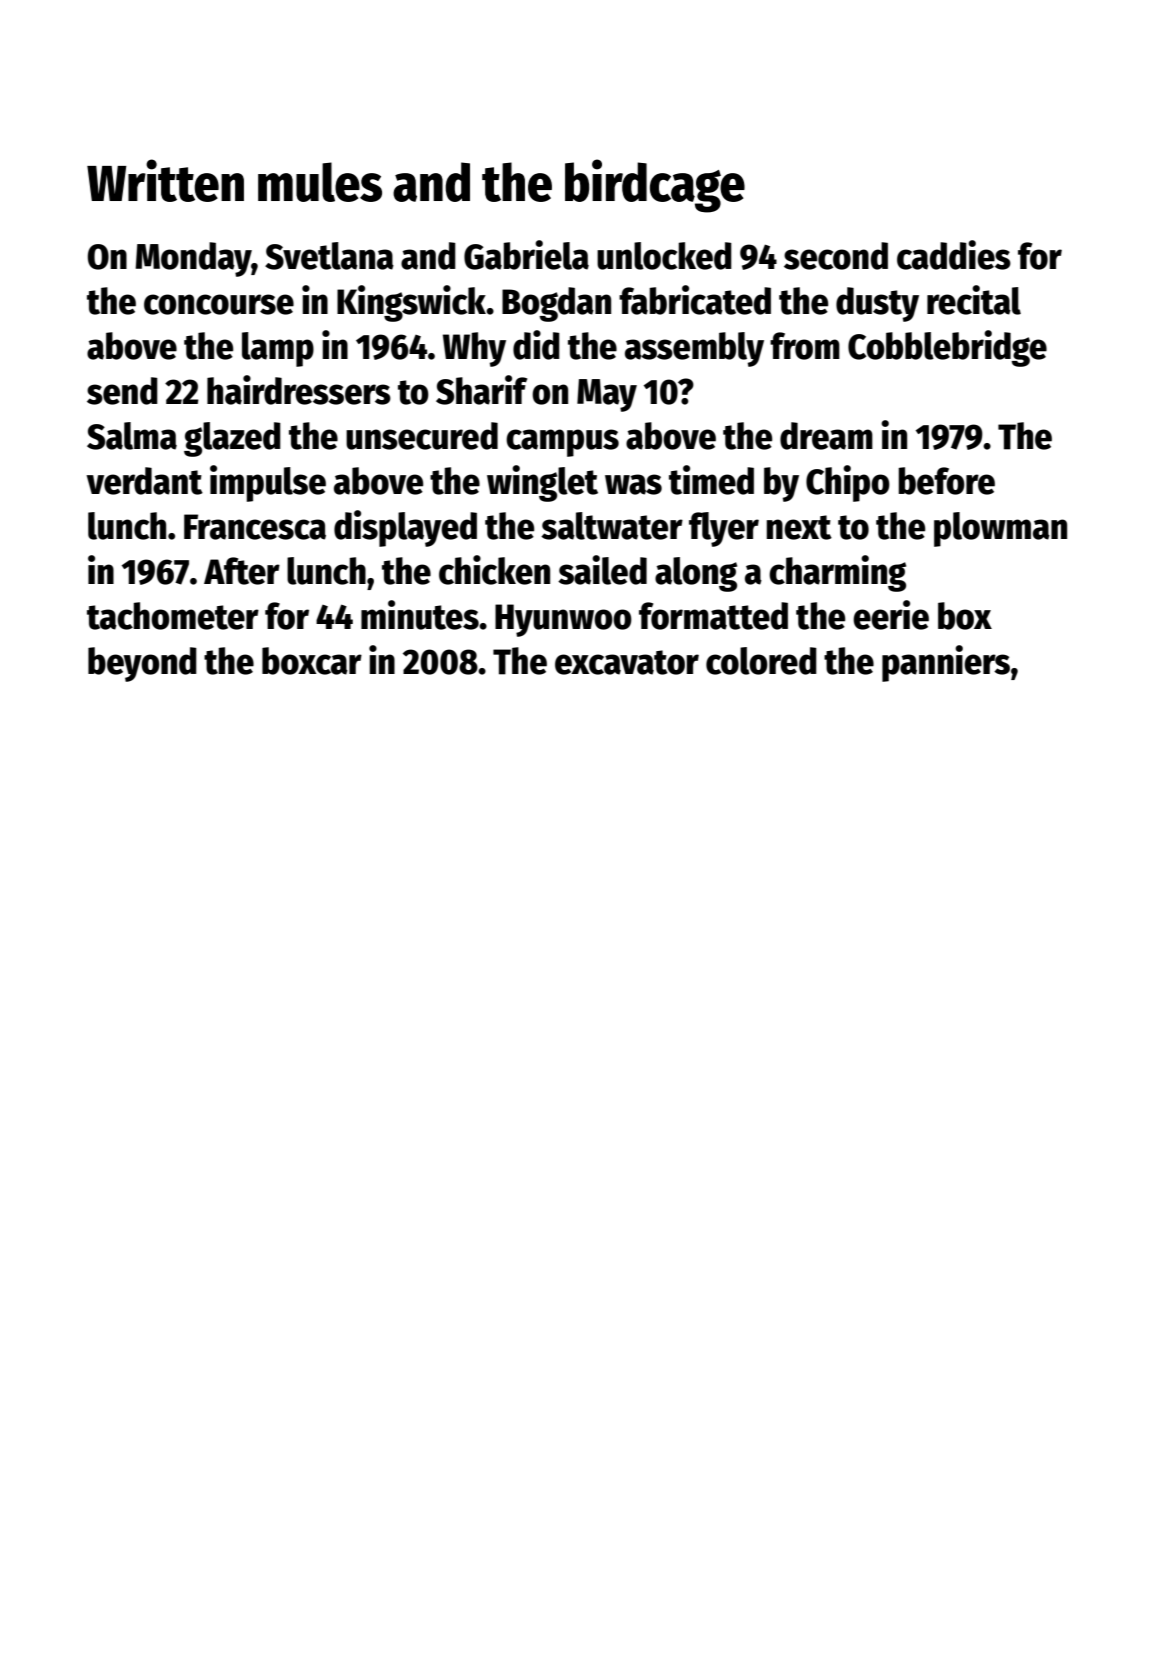  I want to click on unsecured, so click(422, 436).
